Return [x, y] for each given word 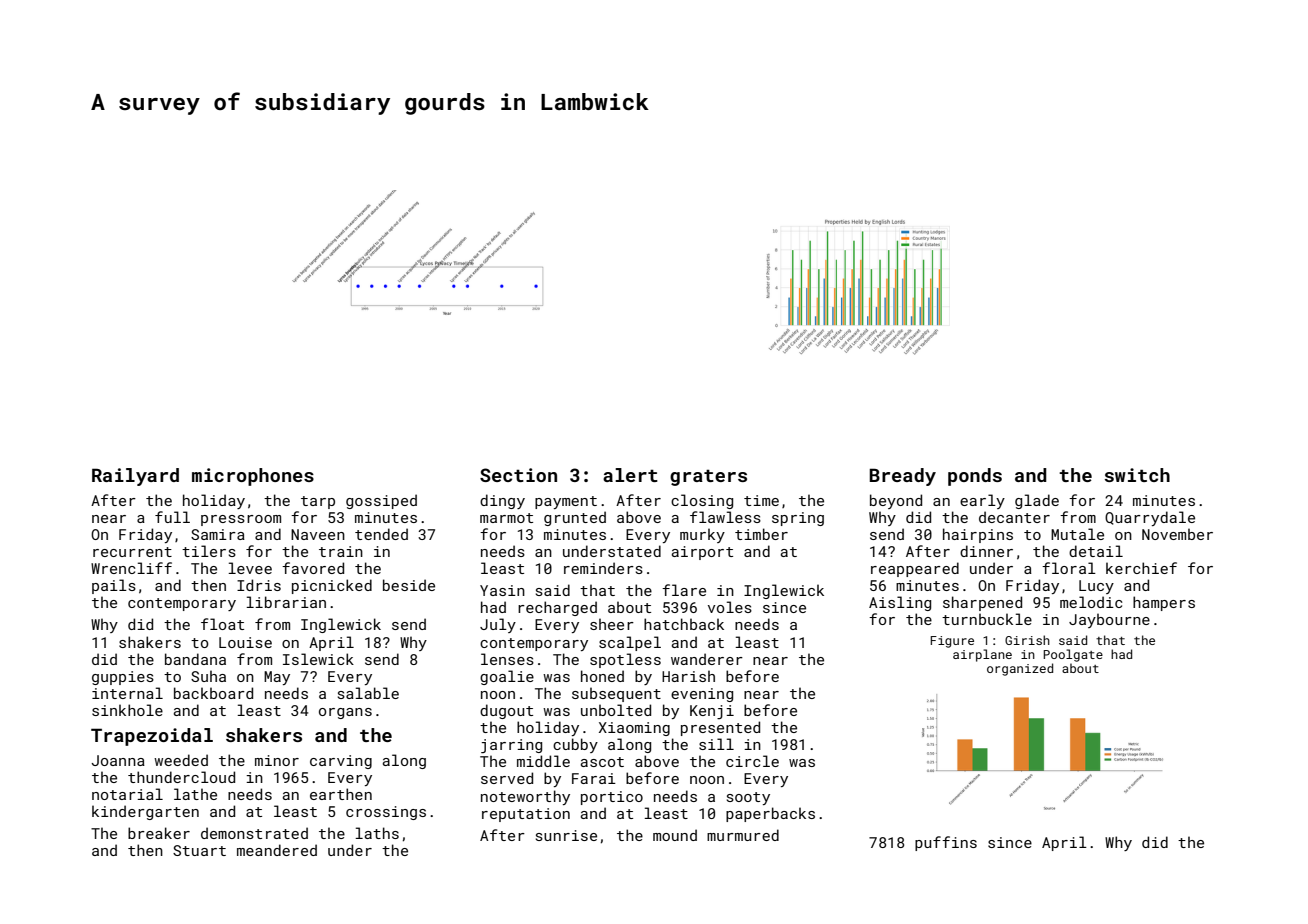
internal [127, 693]
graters [708, 477]
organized [1020, 669]
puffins [946, 843]
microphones [253, 477]
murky [702, 535]
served [507, 778]
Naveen [318, 534]
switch [1137, 475]
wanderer [707, 659]
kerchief [1141, 568]
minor [277, 760]
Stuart [199, 850]
